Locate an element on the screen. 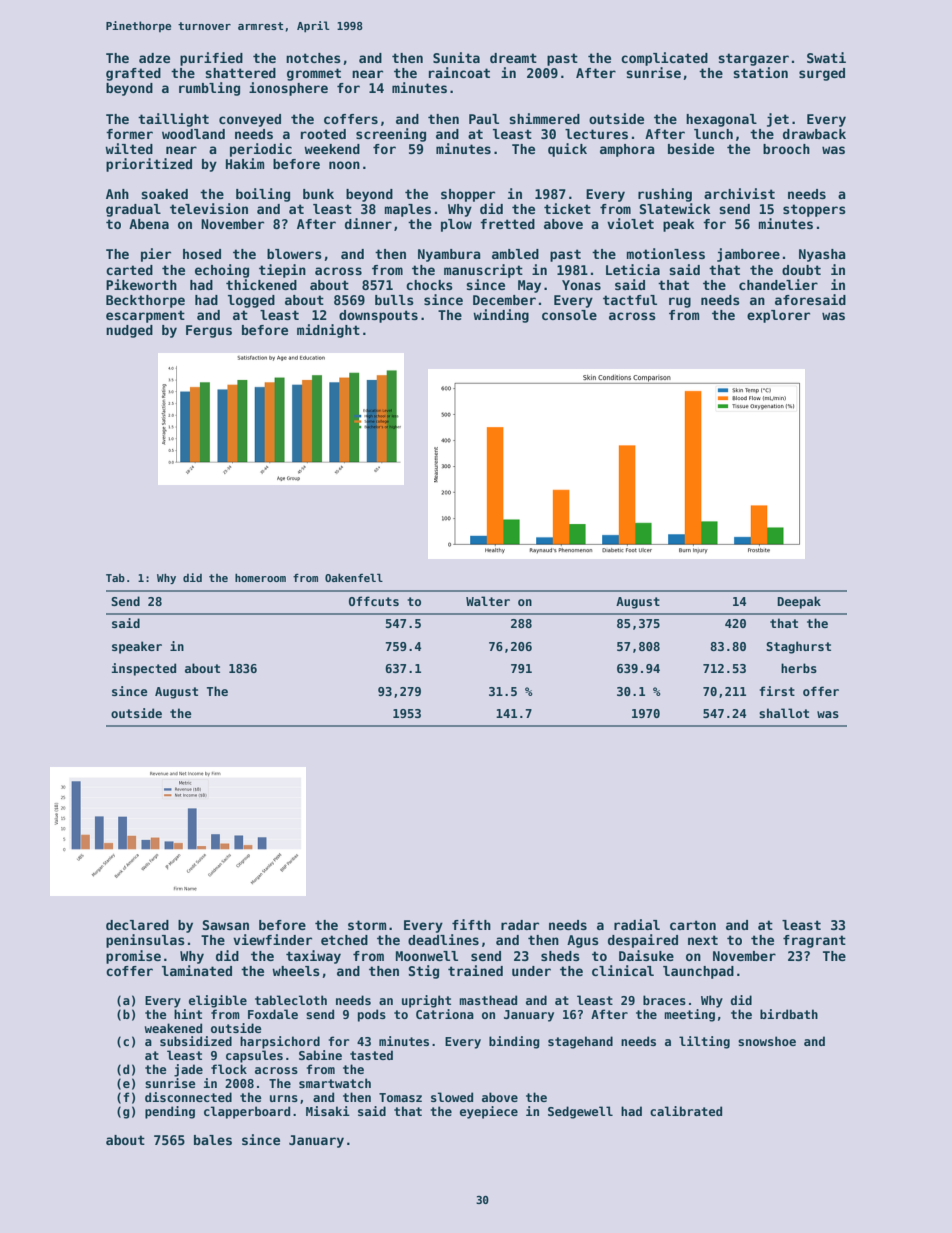  Oakenfell is located at coordinates (354, 577).
